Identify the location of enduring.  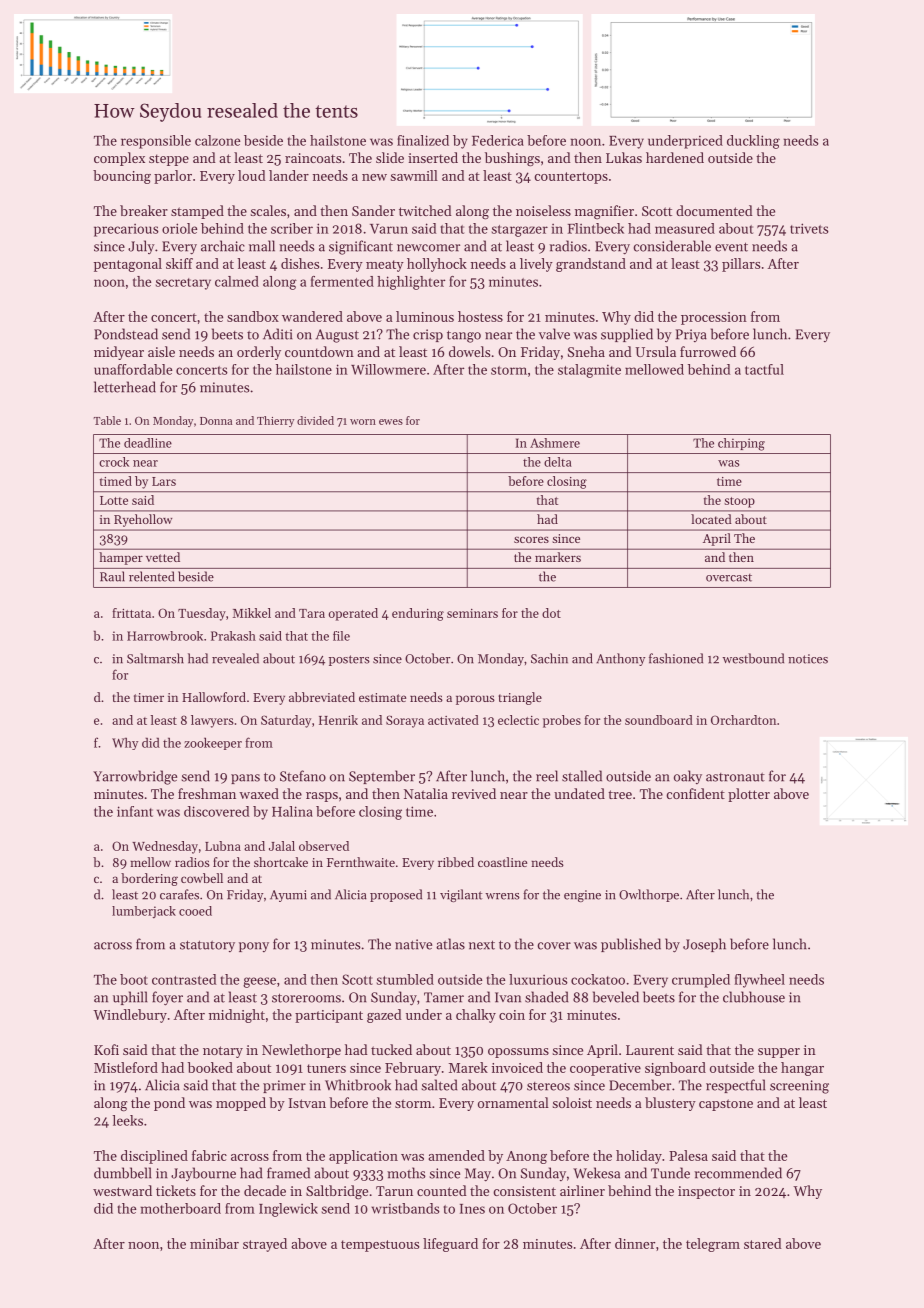
(418, 614).
